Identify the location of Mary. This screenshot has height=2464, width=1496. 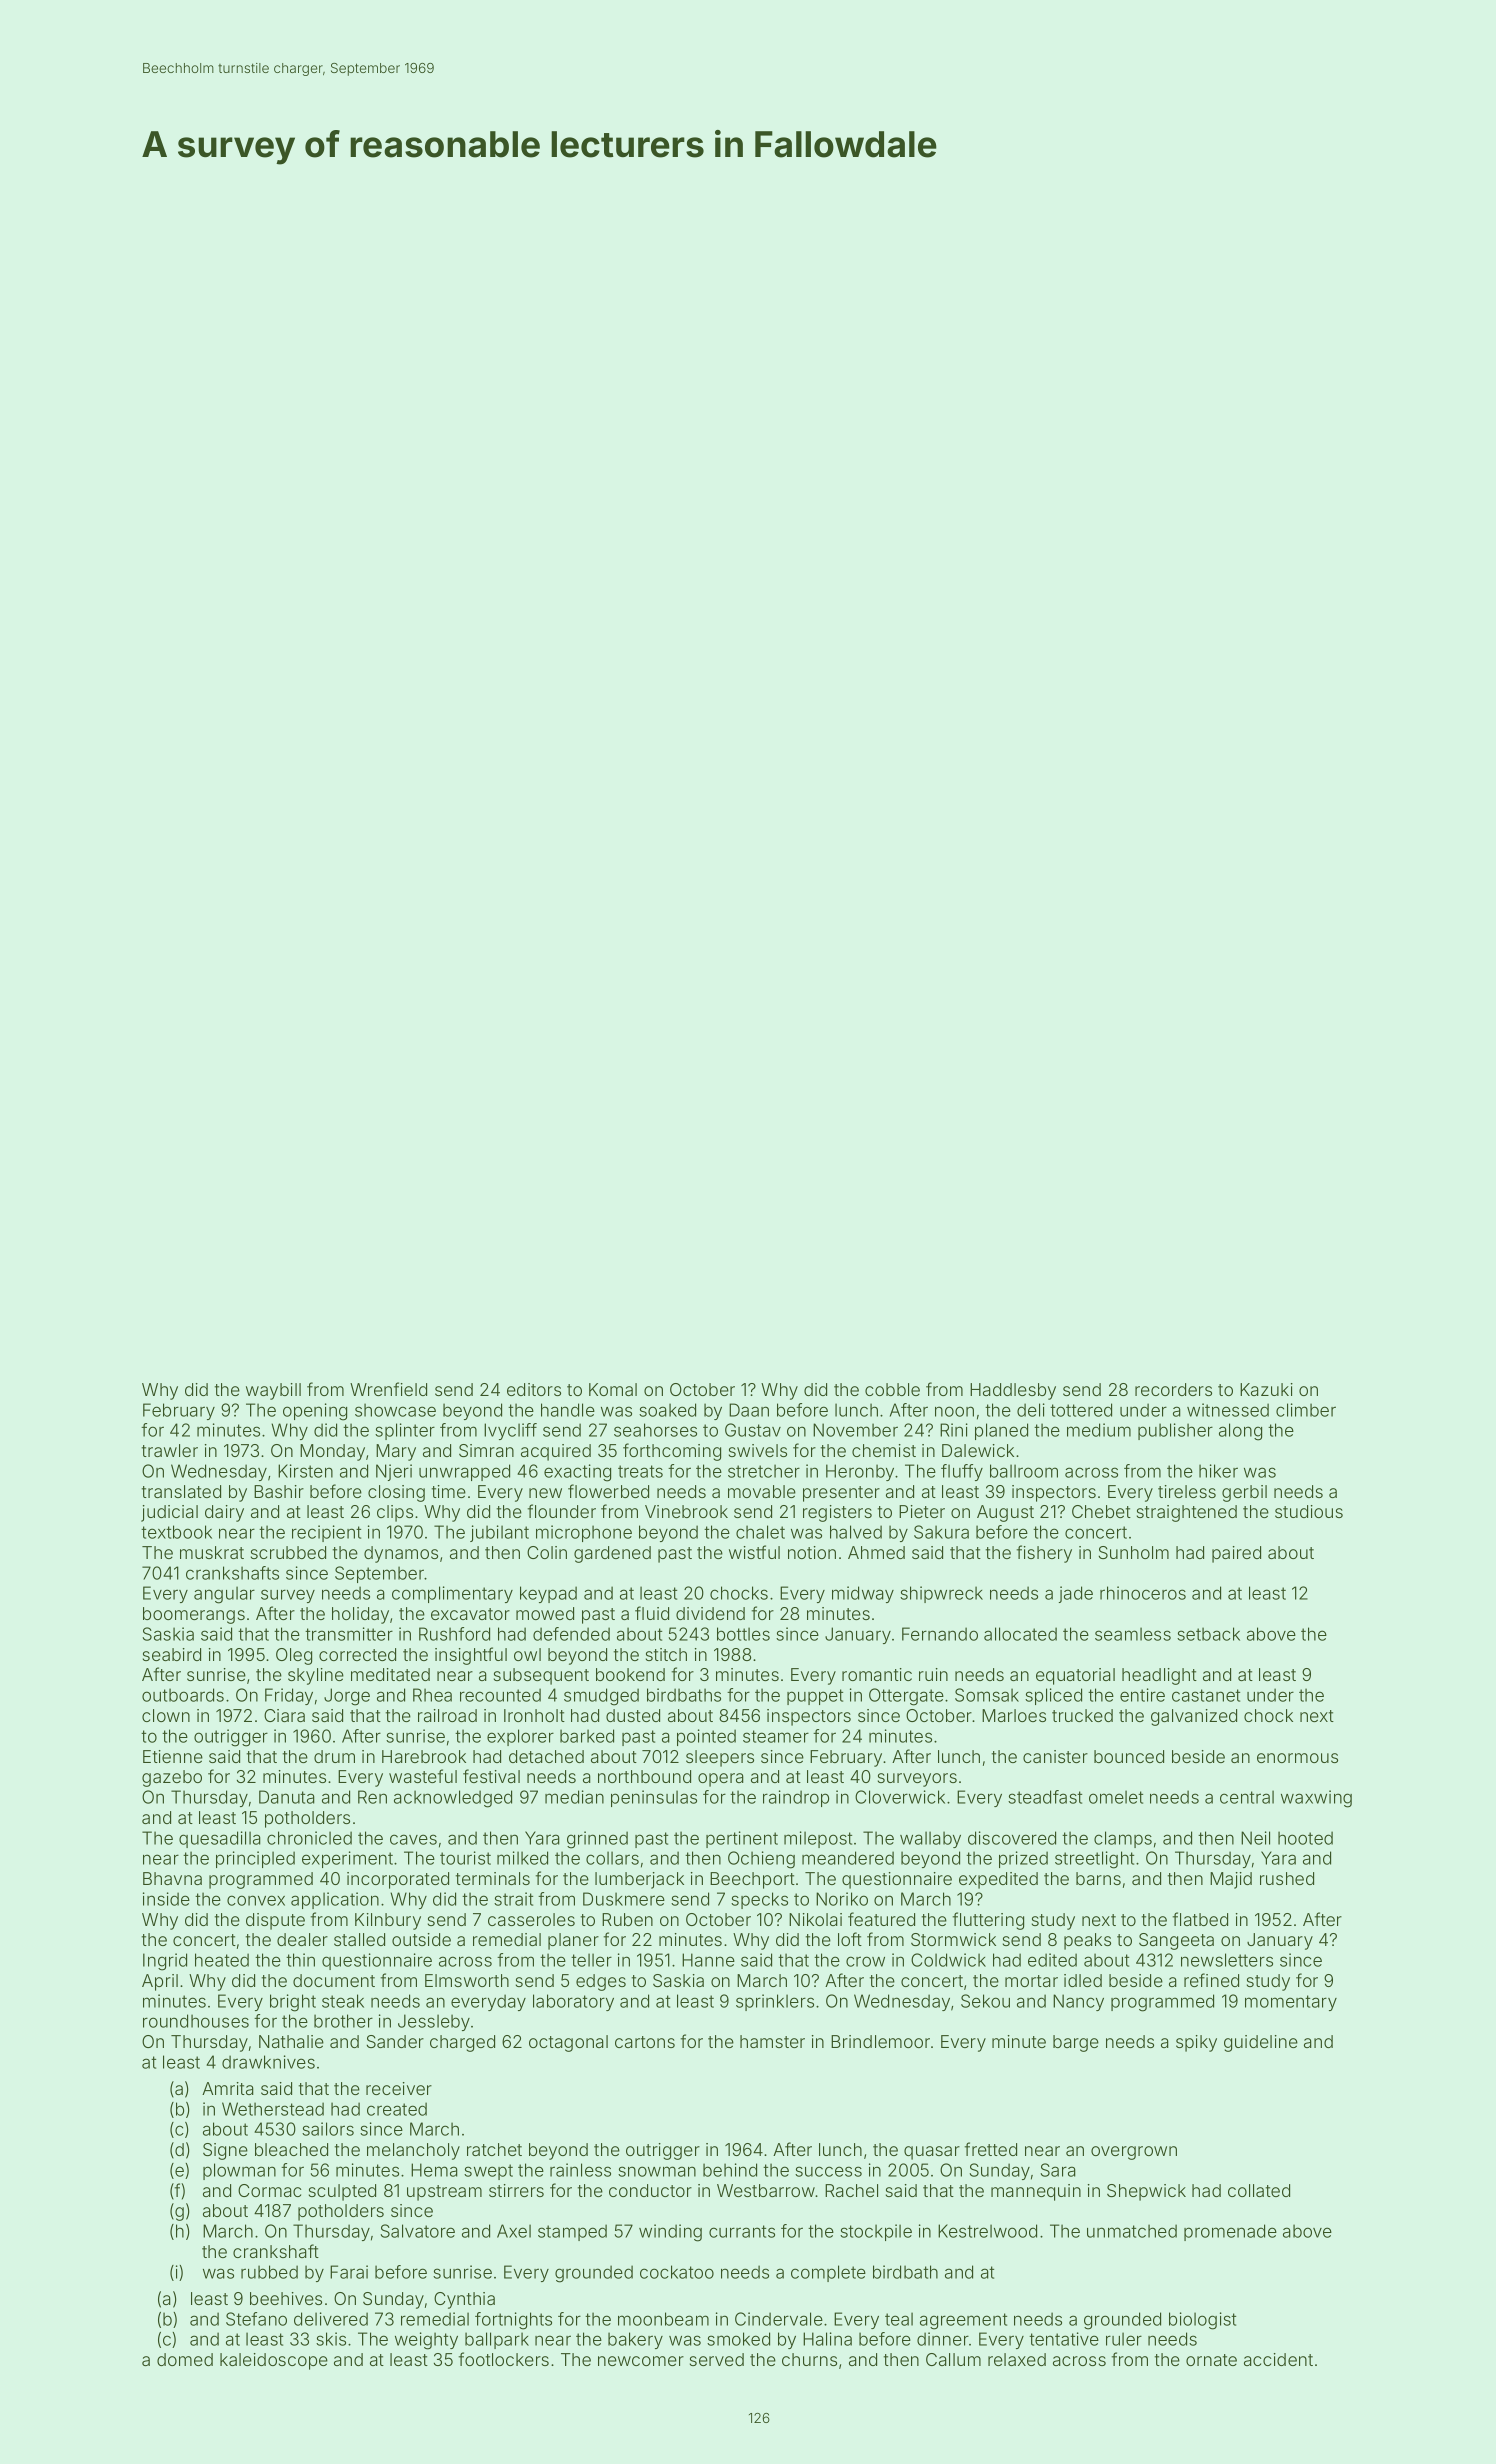
(396, 1452).
